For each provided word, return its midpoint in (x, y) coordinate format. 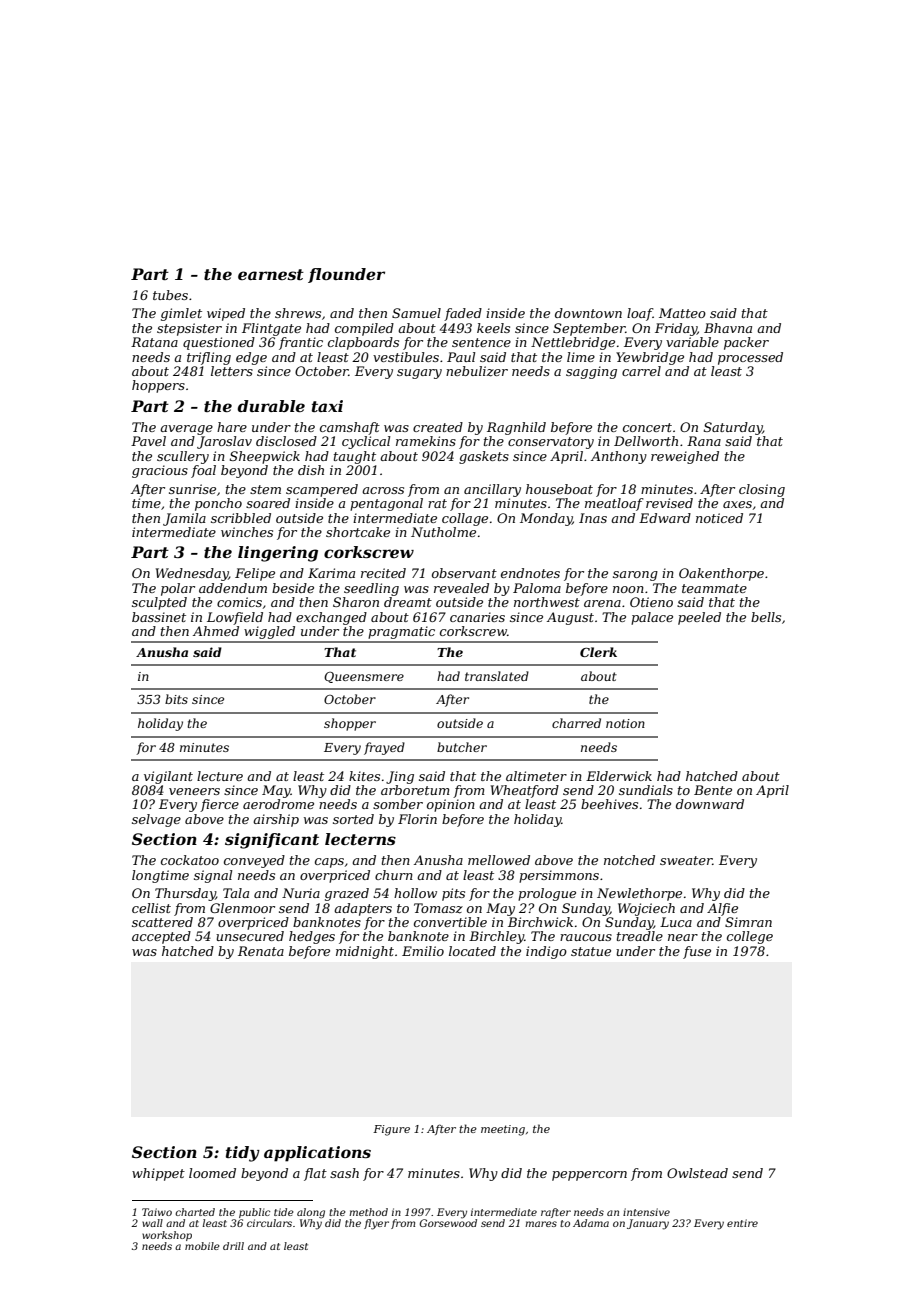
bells (766, 617)
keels (493, 328)
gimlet (181, 314)
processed (750, 358)
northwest (547, 602)
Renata (261, 951)
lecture (220, 776)
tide (284, 1212)
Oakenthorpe (721, 574)
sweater (686, 860)
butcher (462, 747)
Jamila (184, 519)
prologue (547, 894)
